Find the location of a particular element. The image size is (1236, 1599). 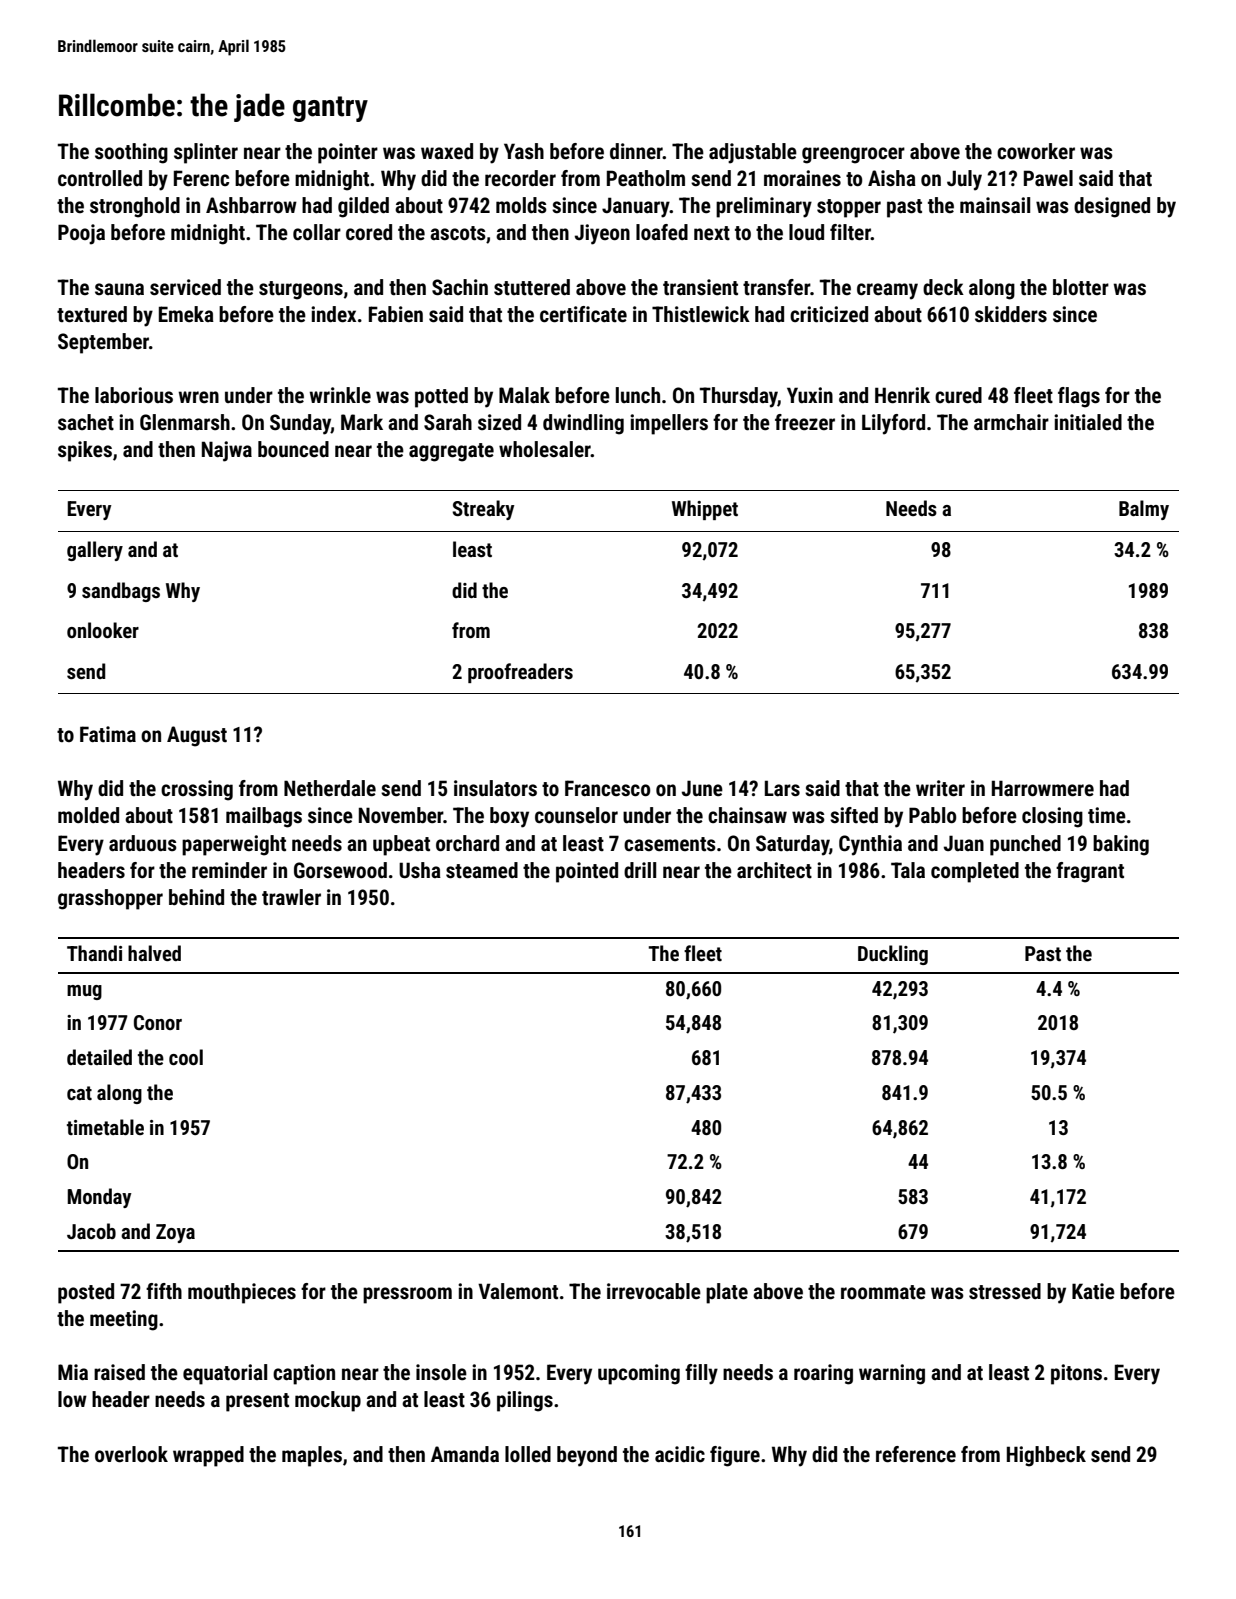

proofreaders is located at coordinates (520, 673).
